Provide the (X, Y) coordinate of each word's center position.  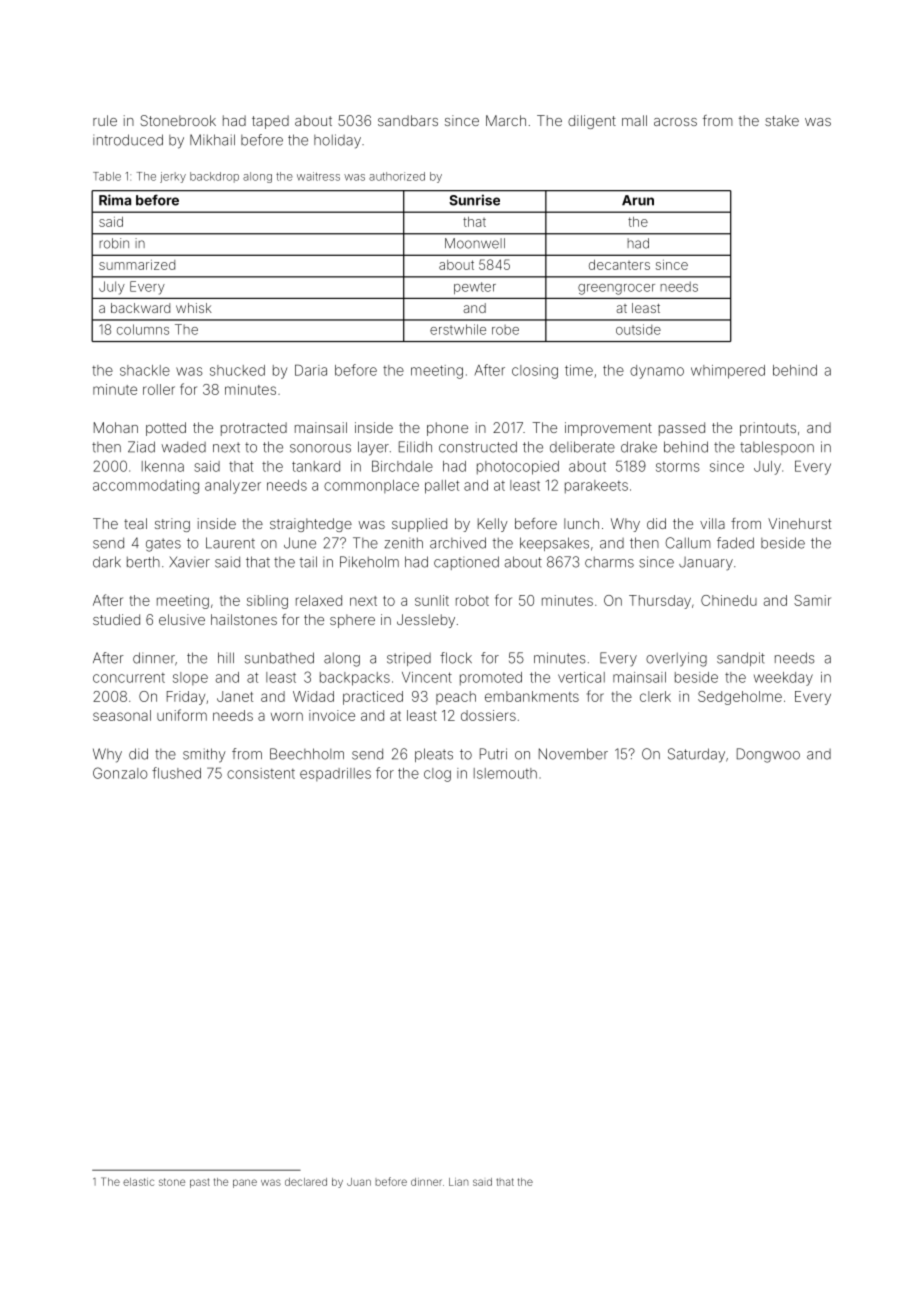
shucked (237, 370)
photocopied (518, 468)
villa (712, 523)
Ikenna (163, 466)
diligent (592, 122)
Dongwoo (768, 755)
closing (535, 372)
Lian (458, 1182)
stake (782, 120)
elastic (138, 1182)
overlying (676, 659)
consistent (261, 773)
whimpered (728, 372)
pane (245, 1183)
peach (456, 698)
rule (105, 120)
